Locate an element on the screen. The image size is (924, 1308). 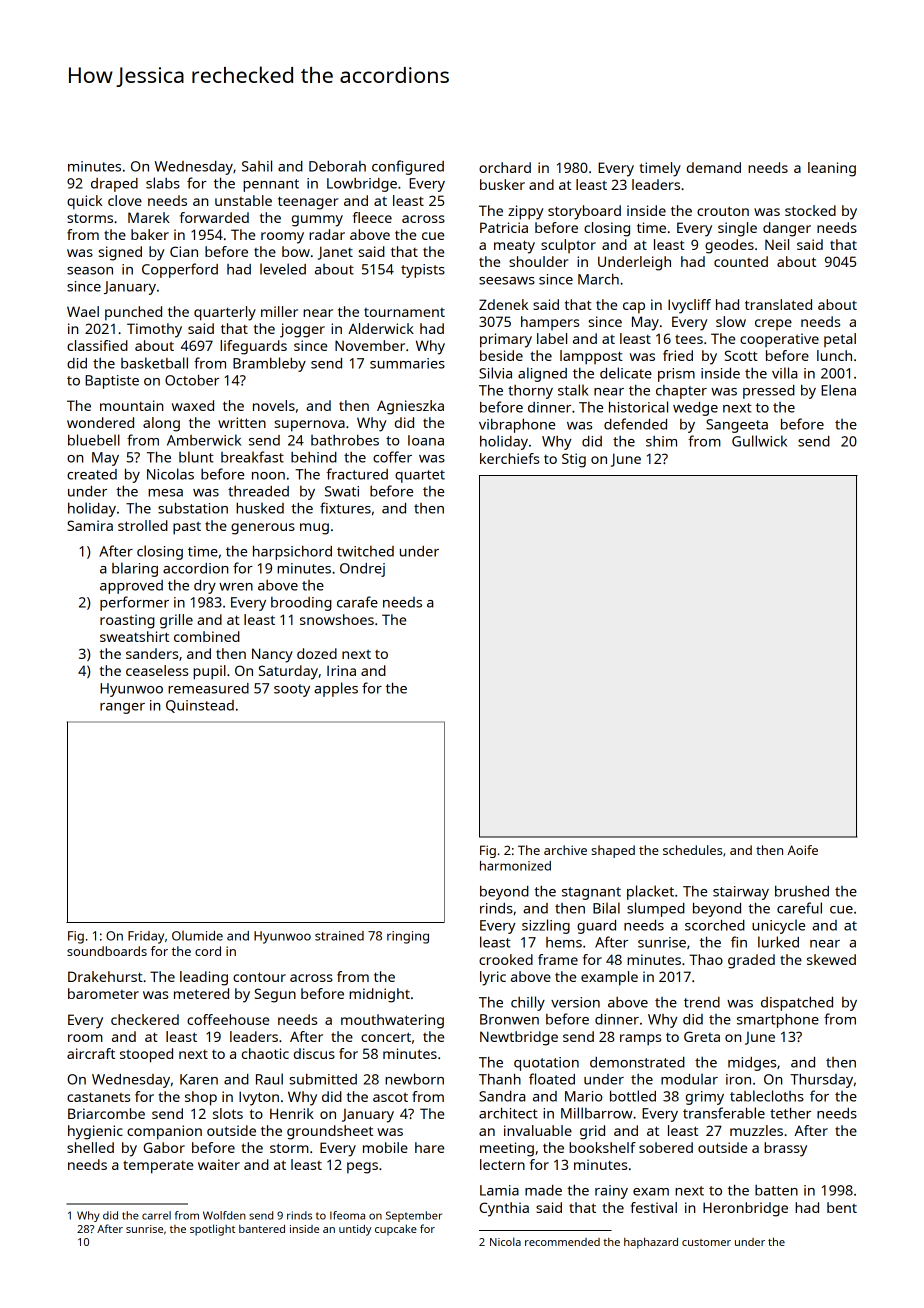
slabs is located at coordinates (163, 183).
